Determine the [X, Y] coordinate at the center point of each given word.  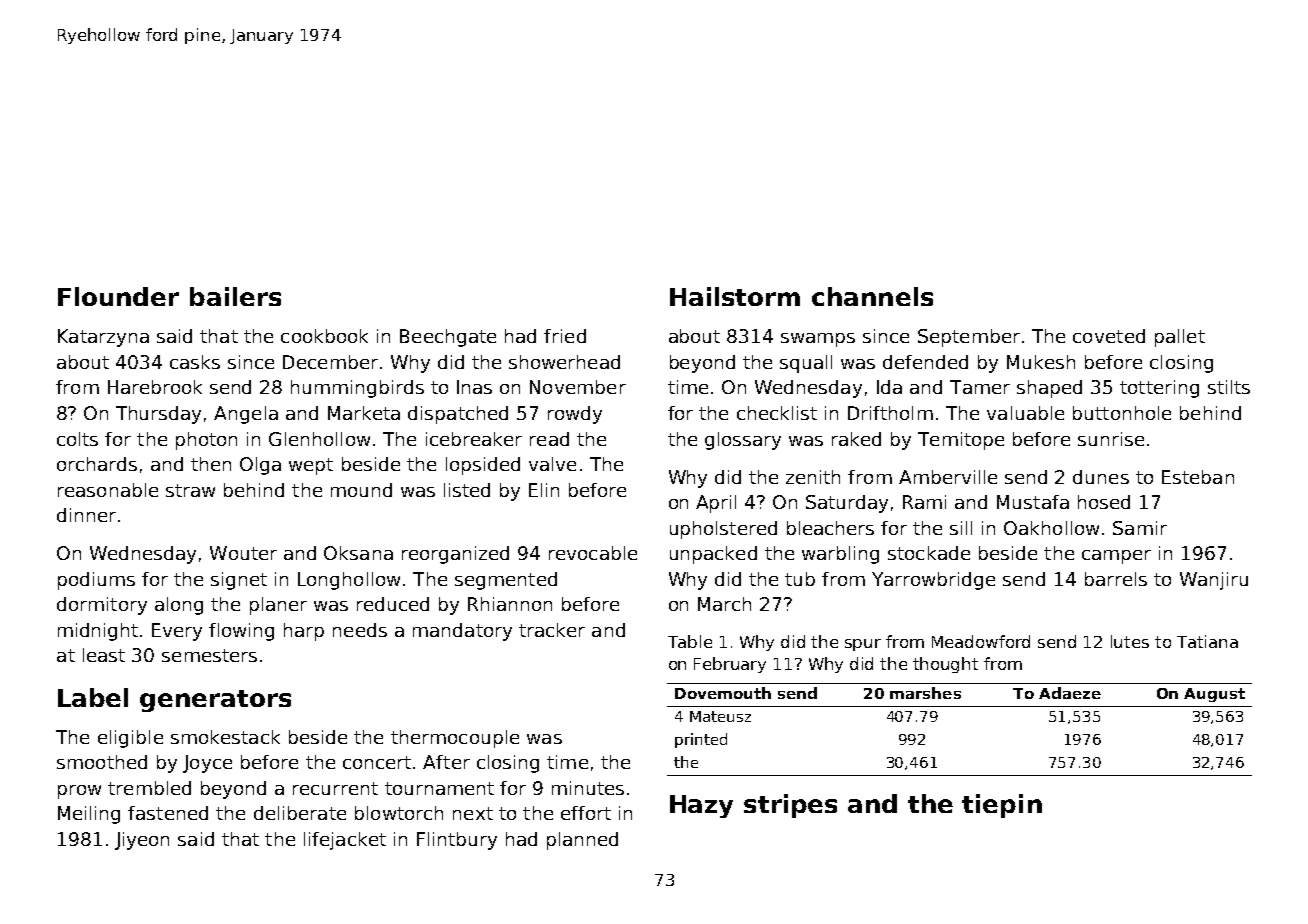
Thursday [158, 415]
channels [872, 296]
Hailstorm [735, 296]
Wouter [243, 553]
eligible [130, 739]
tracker [552, 630]
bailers [235, 296]
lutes [1130, 641]
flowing [241, 632]
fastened [168, 813]
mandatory [462, 632]
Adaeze [1070, 693]
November [578, 387]
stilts [1229, 387]
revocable [593, 553]
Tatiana [1207, 641]
